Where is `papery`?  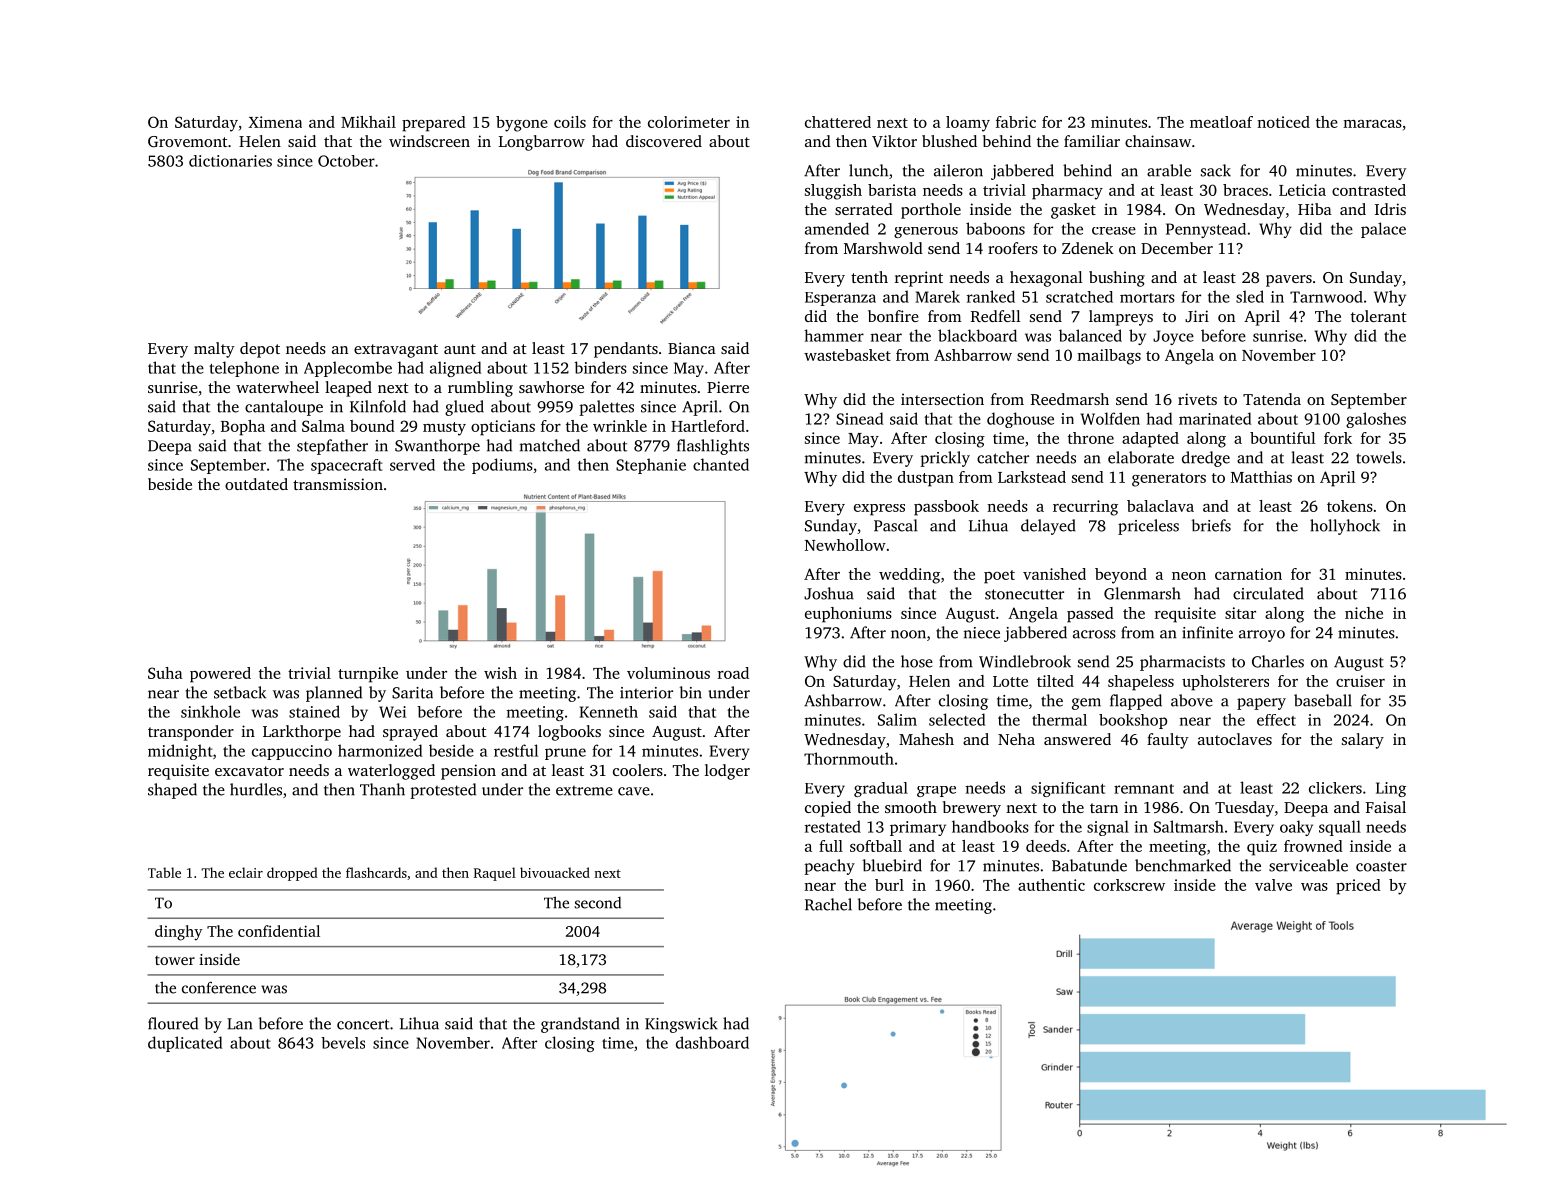 papery is located at coordinates (1261, 704).
